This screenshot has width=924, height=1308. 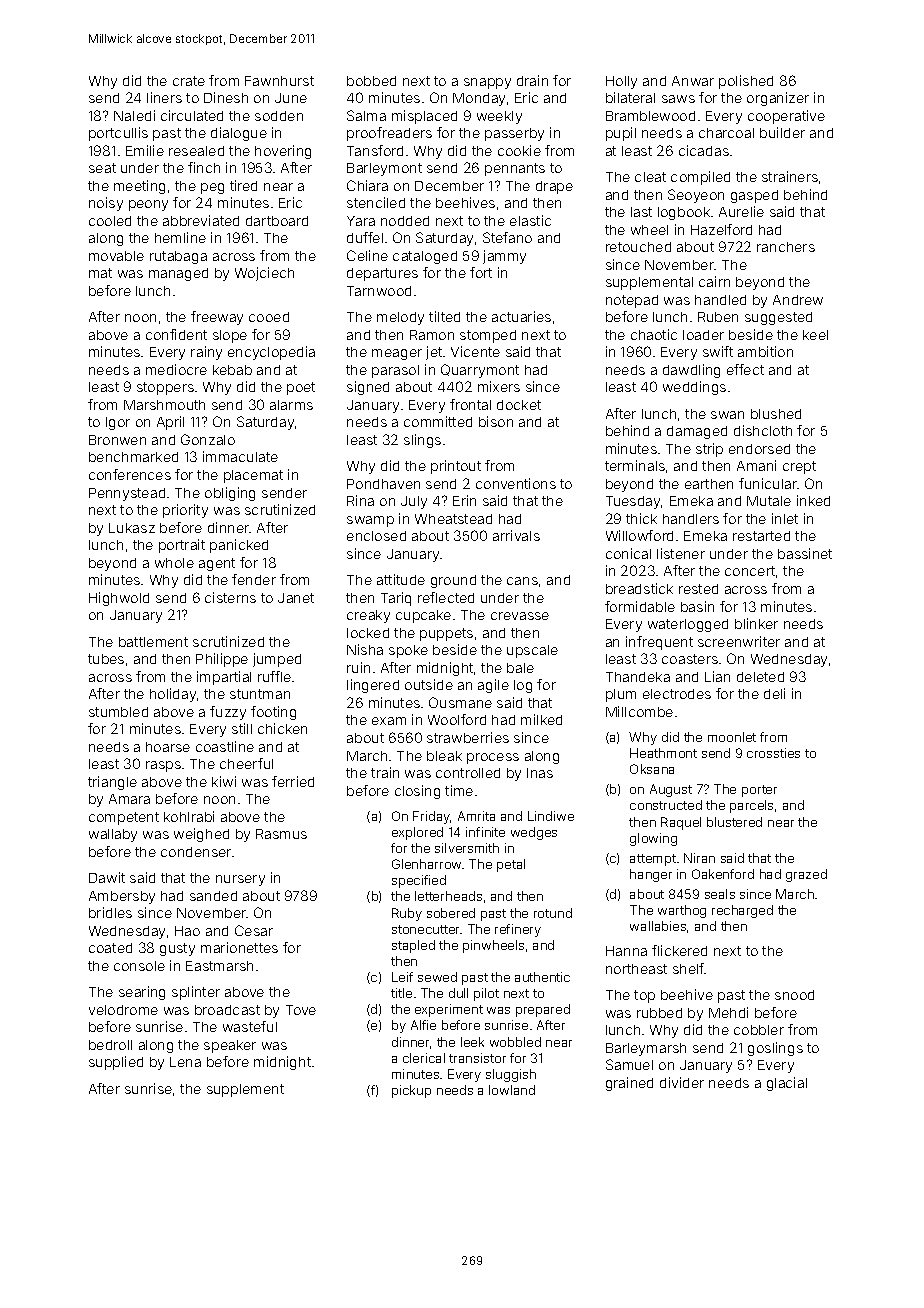 I want to click on builder, so click(x=782, y=132).
